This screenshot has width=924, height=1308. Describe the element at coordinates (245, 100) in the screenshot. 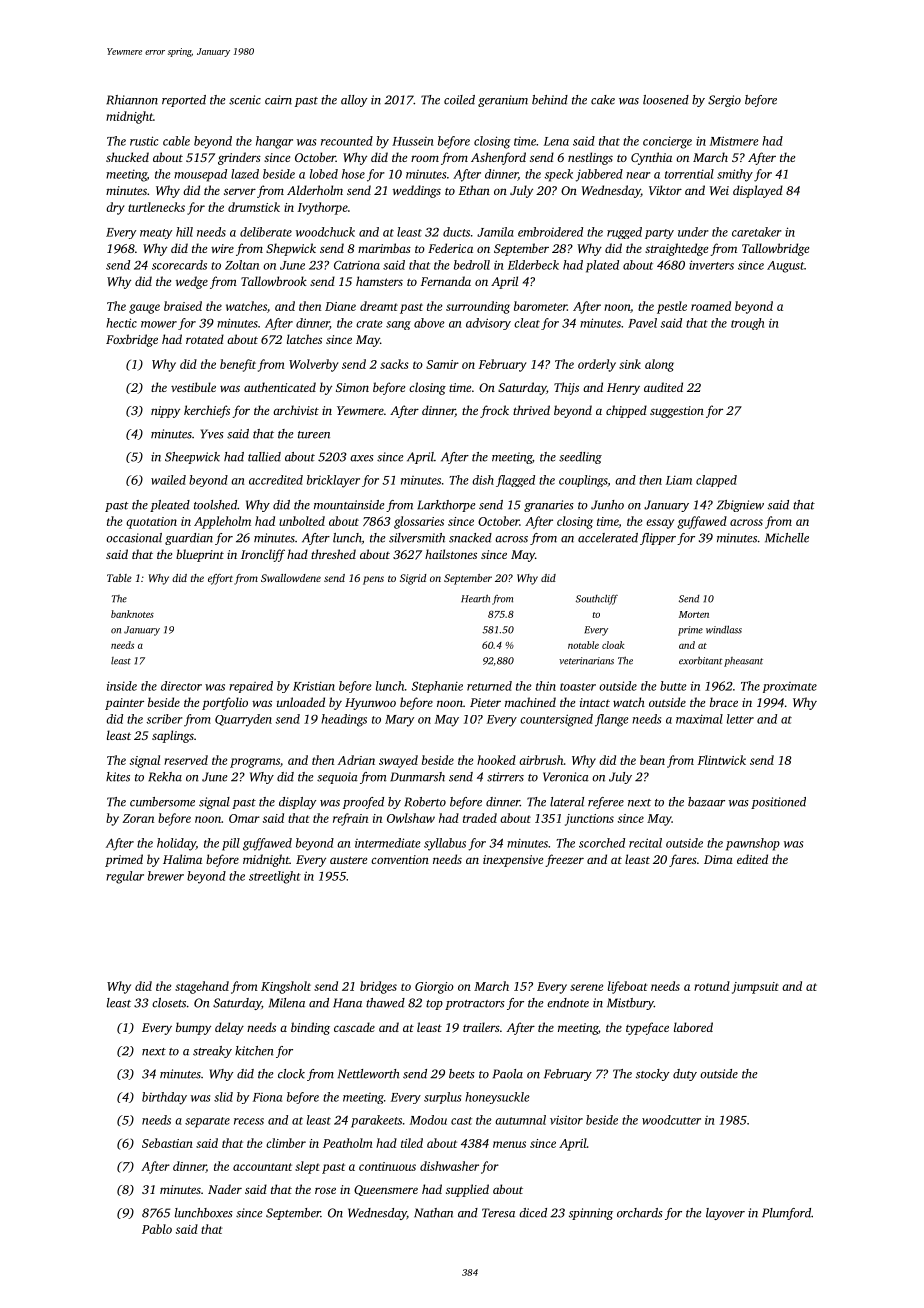

I see `scenic` at that location.
